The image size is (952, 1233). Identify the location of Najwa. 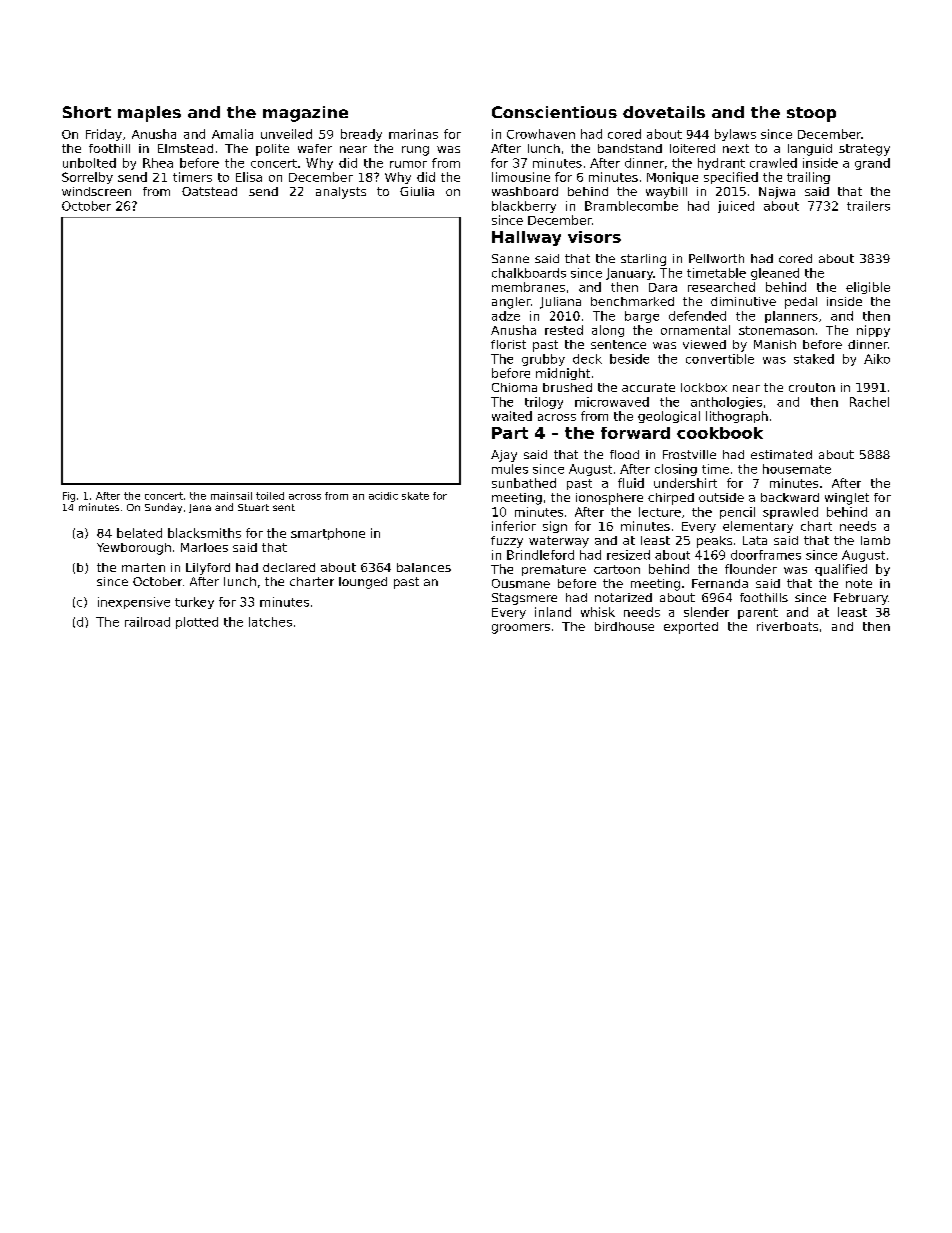
(777, 193).
